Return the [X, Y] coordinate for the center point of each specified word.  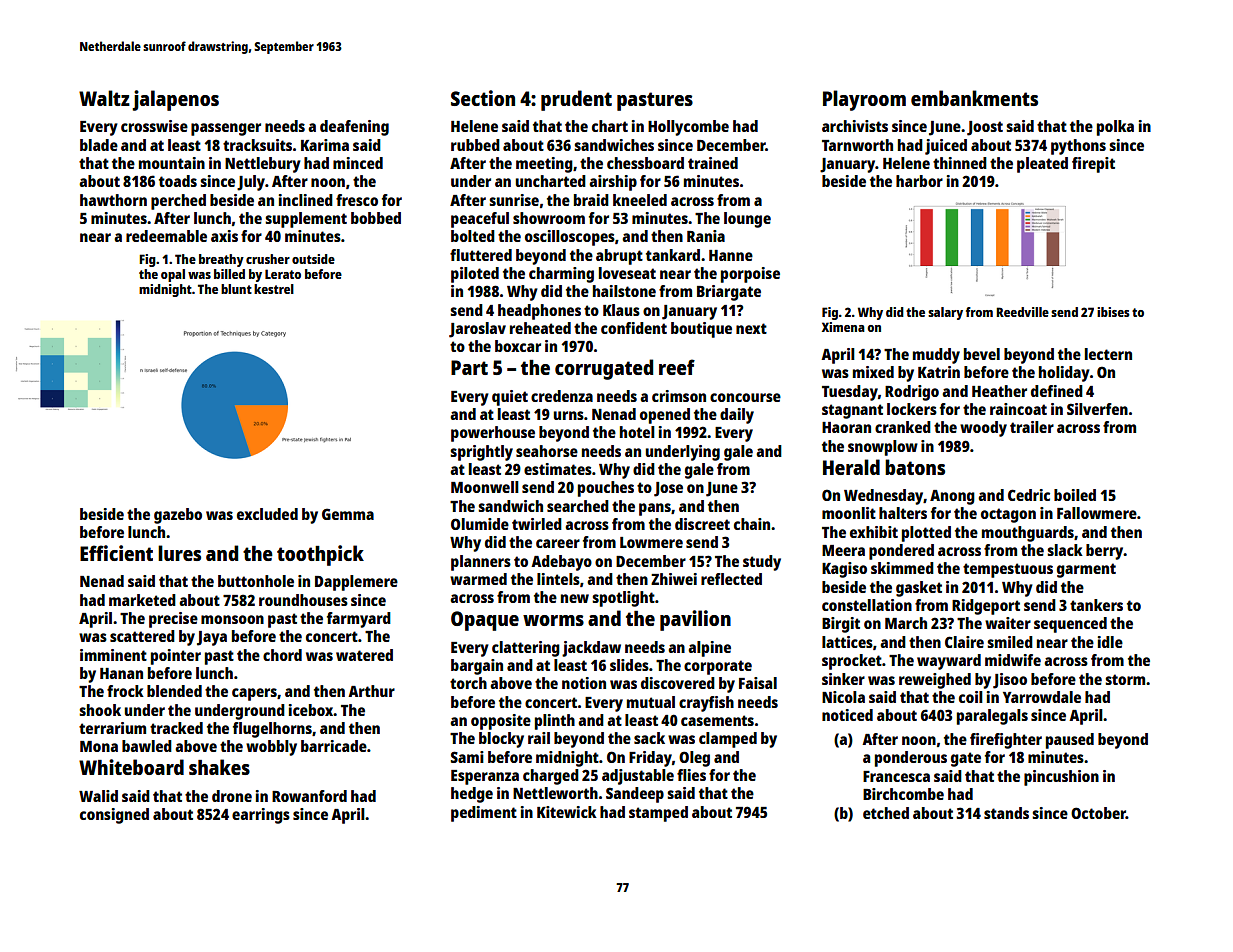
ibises [1113, 312]
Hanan [121, 673]
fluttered [481, 255]
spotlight [623, 599]
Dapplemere [356, 583]
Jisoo [1010, 681]
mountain [172, 163]
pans [655, 509]
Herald [851, 467]
